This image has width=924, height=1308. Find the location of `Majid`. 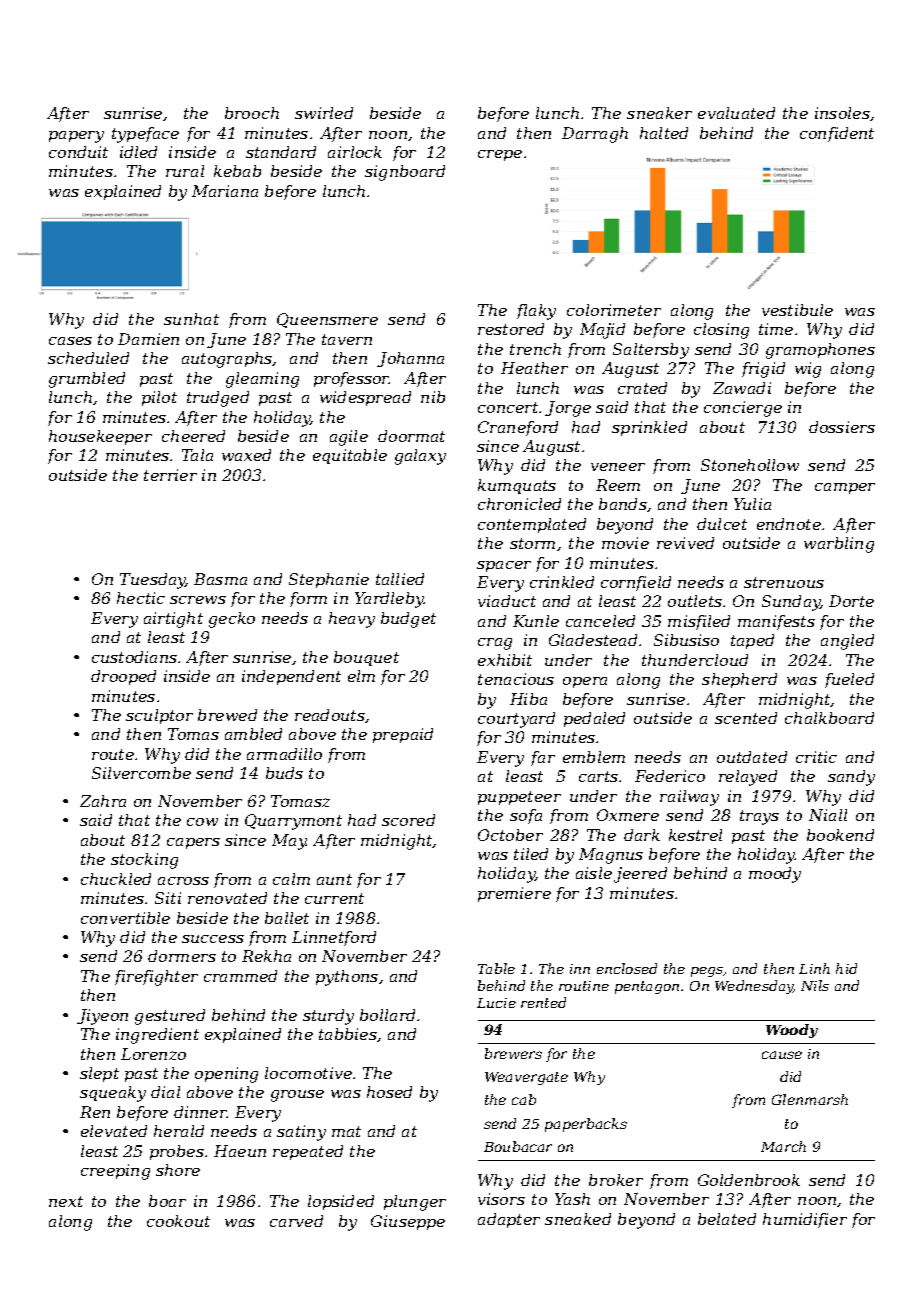

Majid is located at coordinates (602, 331).
